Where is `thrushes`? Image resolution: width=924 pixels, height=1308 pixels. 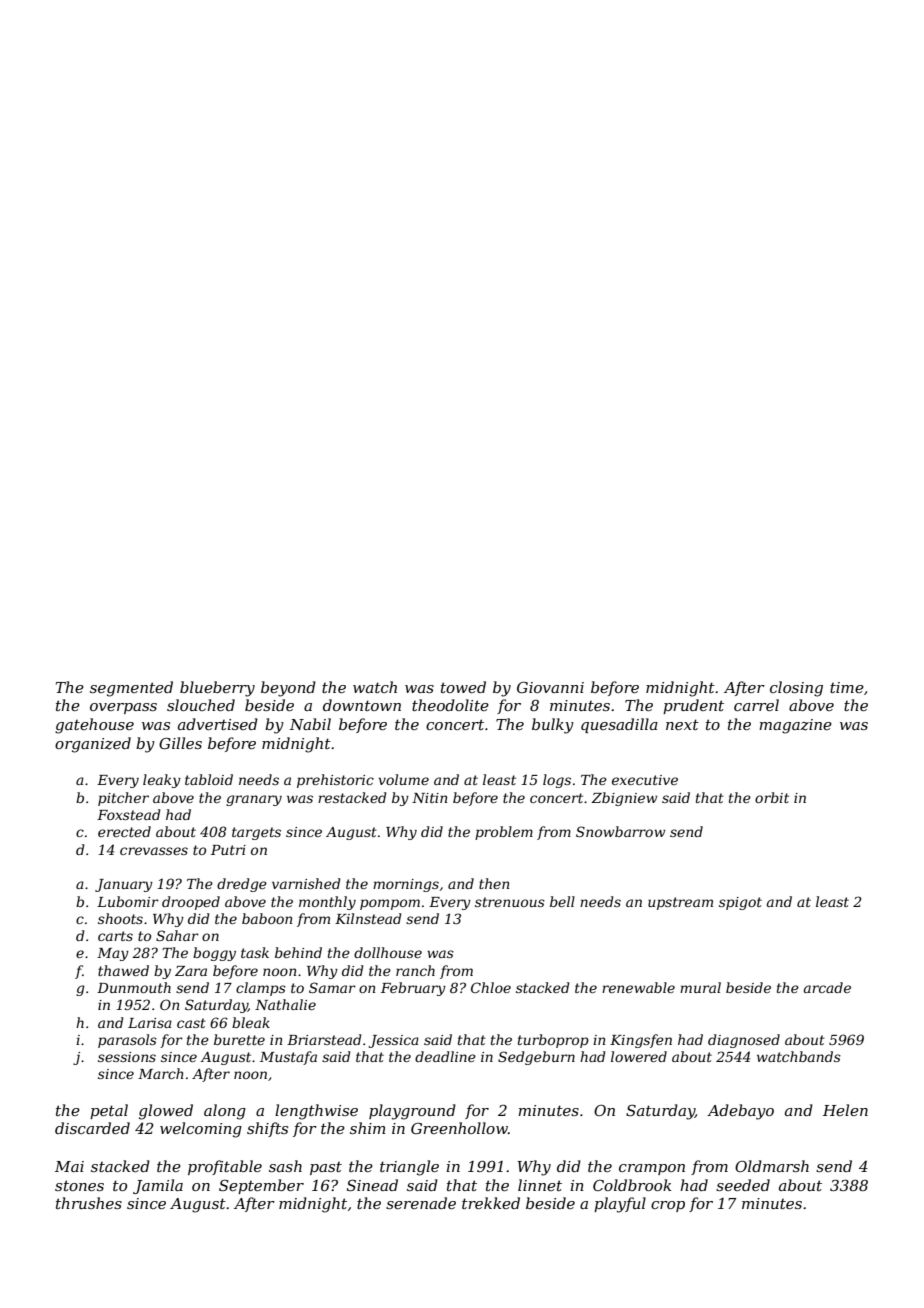 thrushes is located at coordinates (89, 1203).
